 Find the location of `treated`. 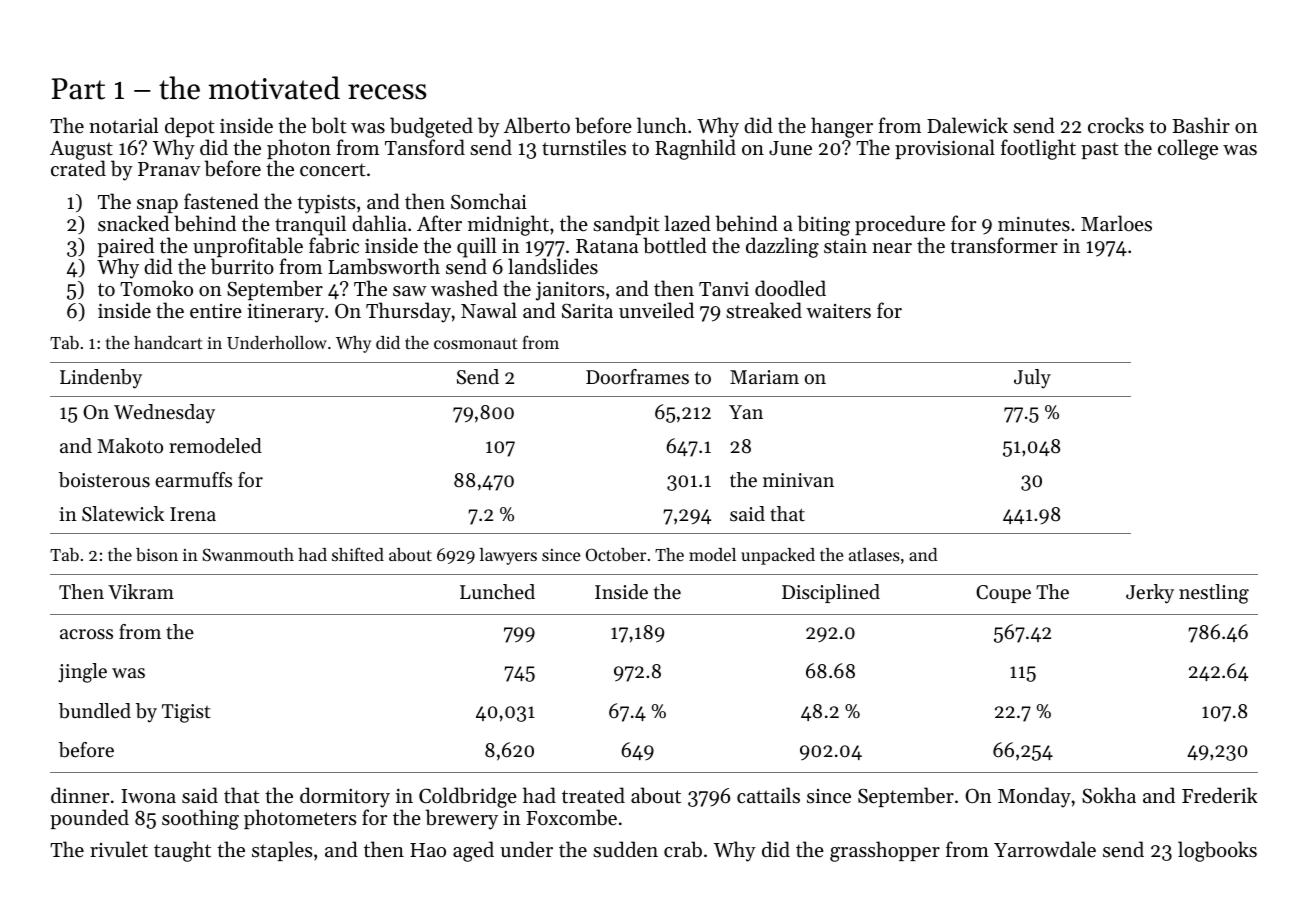

treated is located at coordinates (593, 795).
